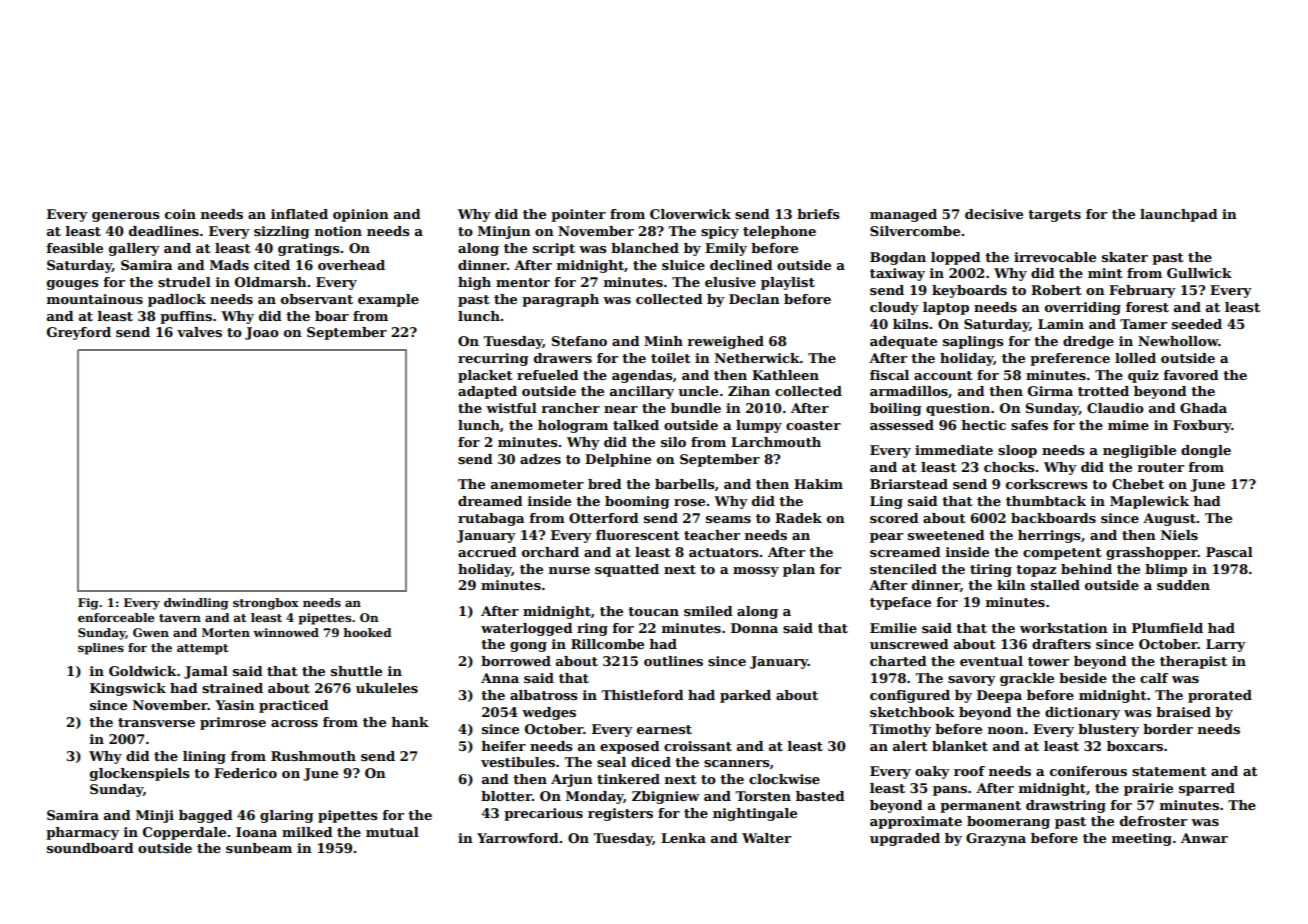 This screenshot has width=1308, height=924. What do you see at coordinates (818, 214) in the screenshot?
I see `briefs` at bounding box center [818, 214].
